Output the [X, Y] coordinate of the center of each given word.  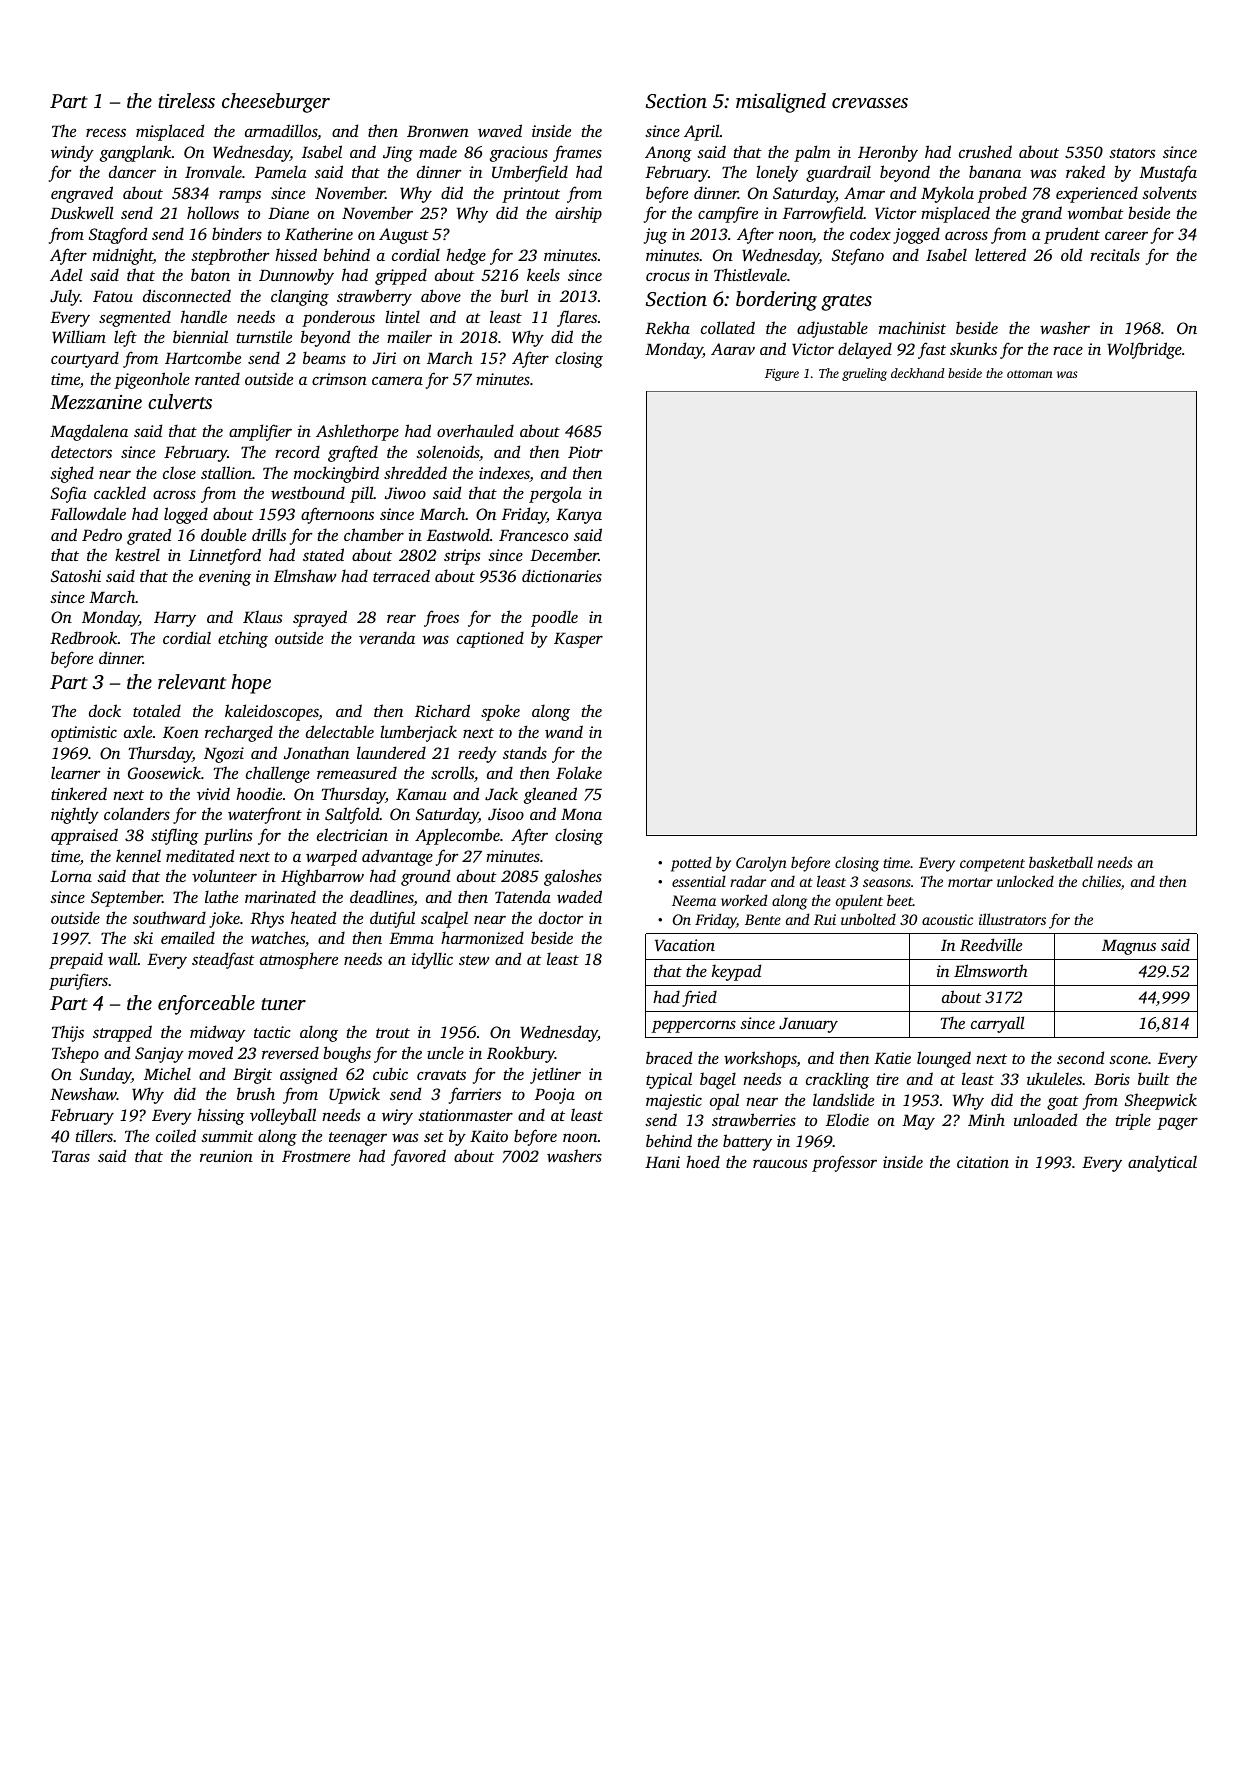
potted [691, 864]
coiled [176, 1135]
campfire [728, 214]
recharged [239, 733]
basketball [1061, 862]
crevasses [870, 103]
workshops [760, 1059]
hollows [213, 212]
